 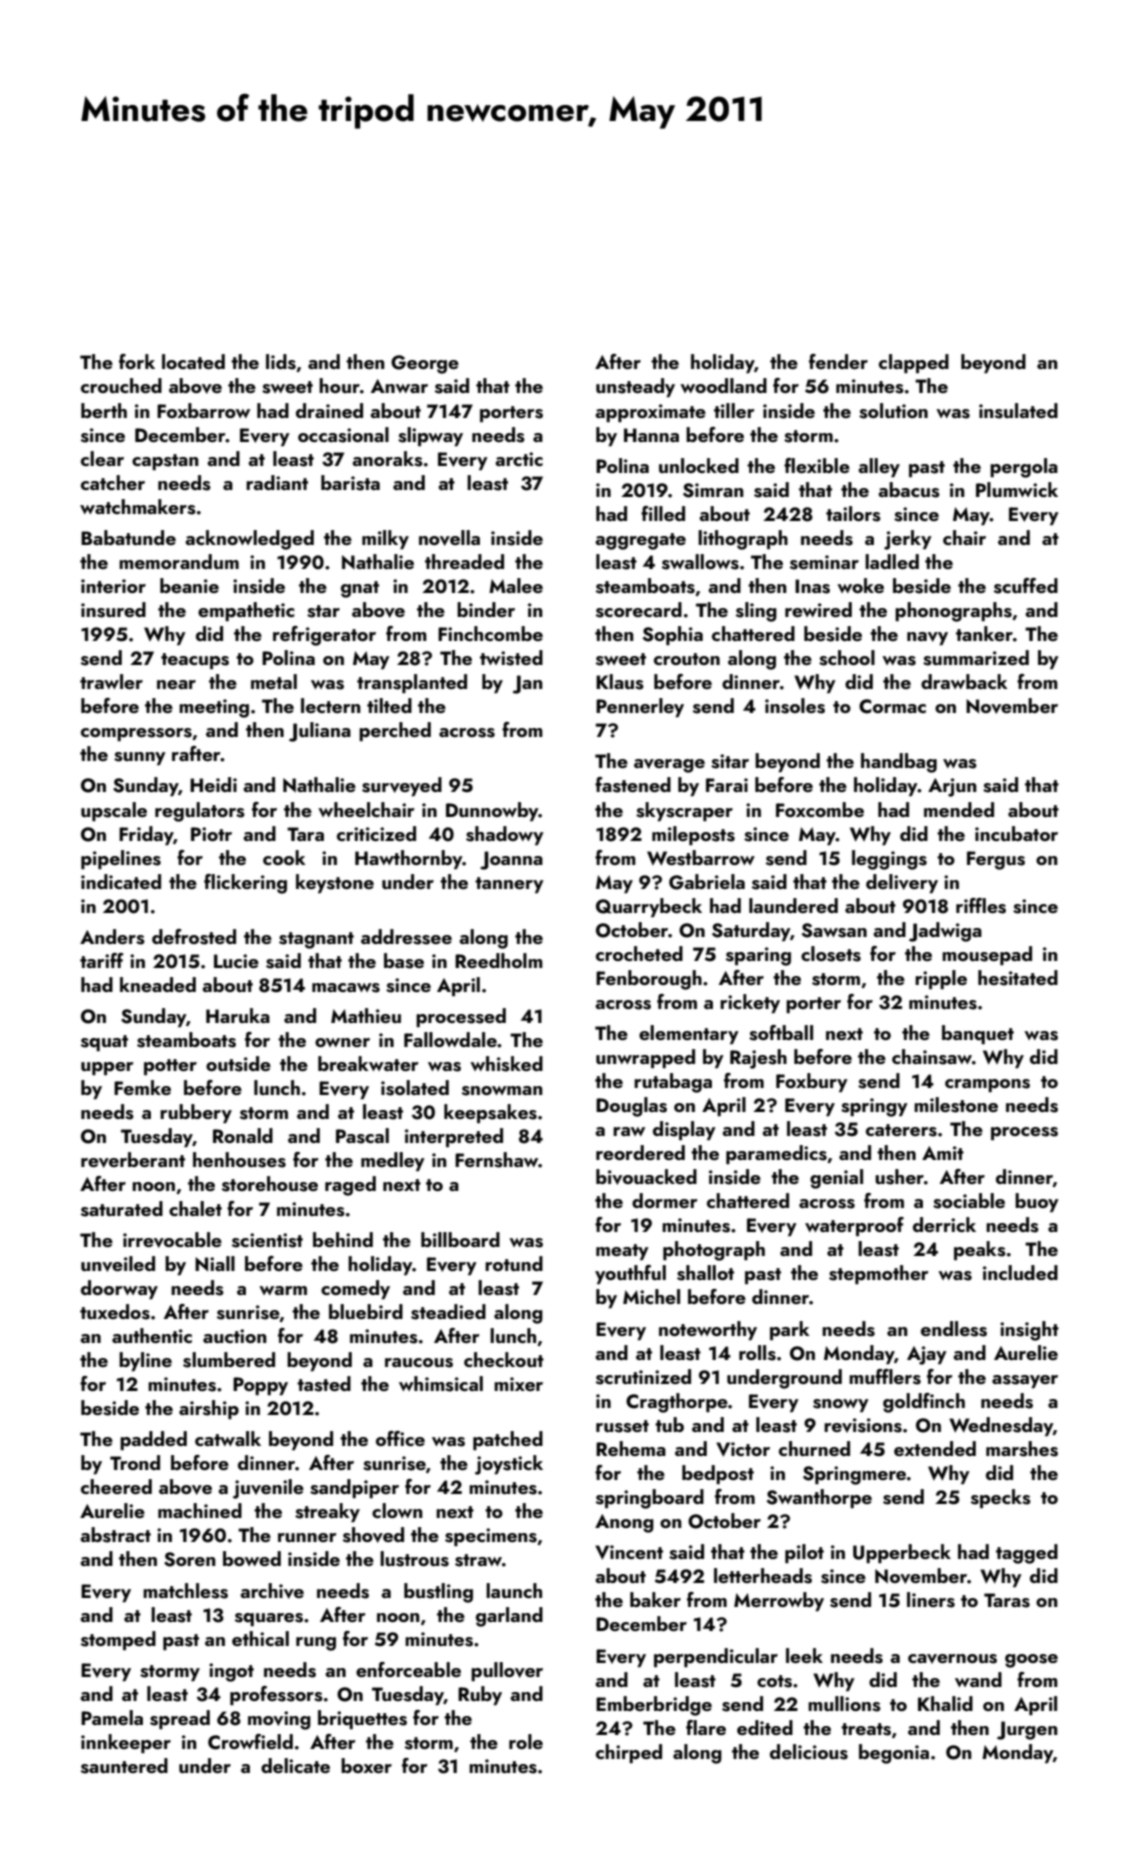 I want to click on owner, so click(x=342, y=1042).
